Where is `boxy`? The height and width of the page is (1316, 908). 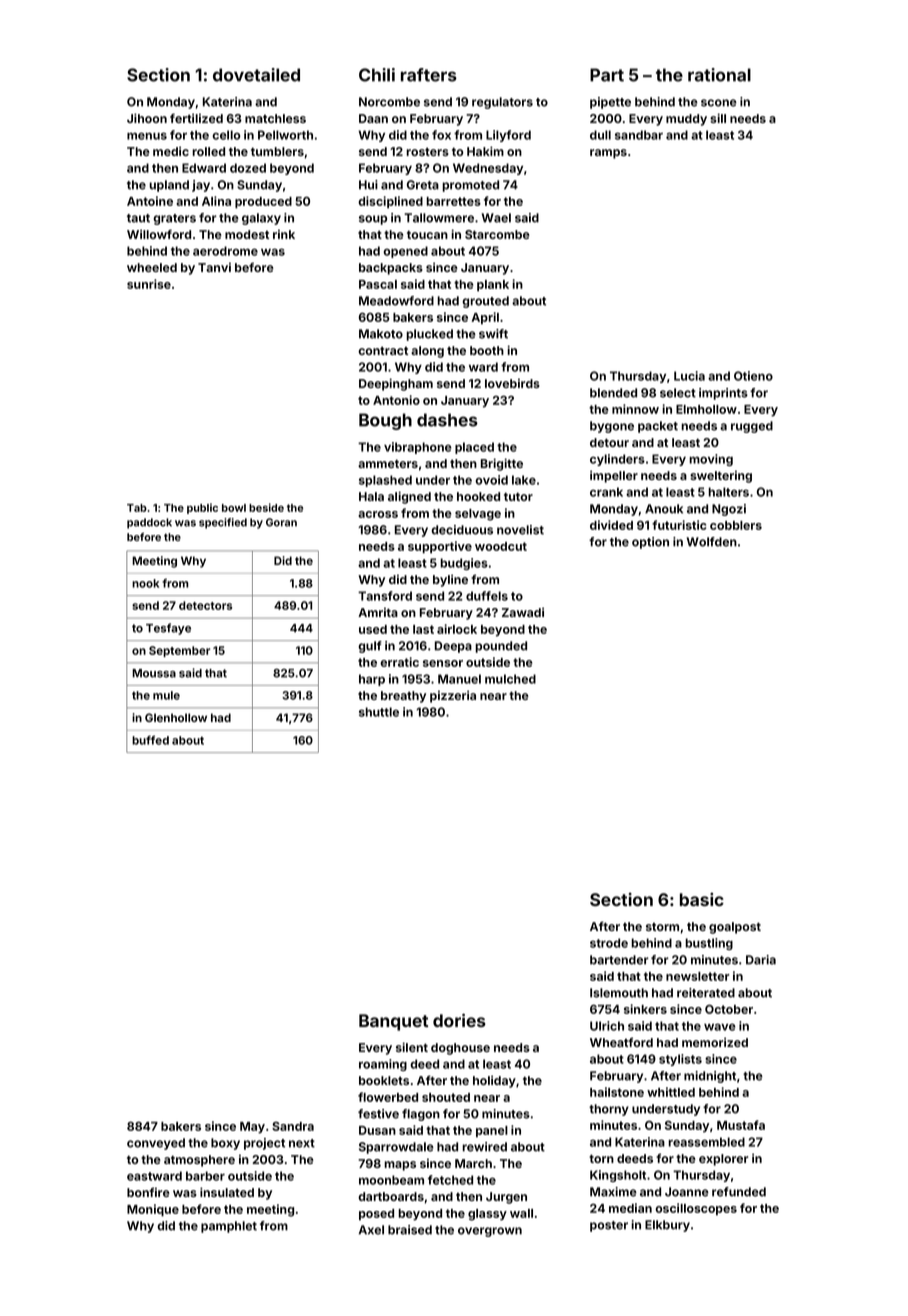 boxy is located at coordinates (225, 1144).
